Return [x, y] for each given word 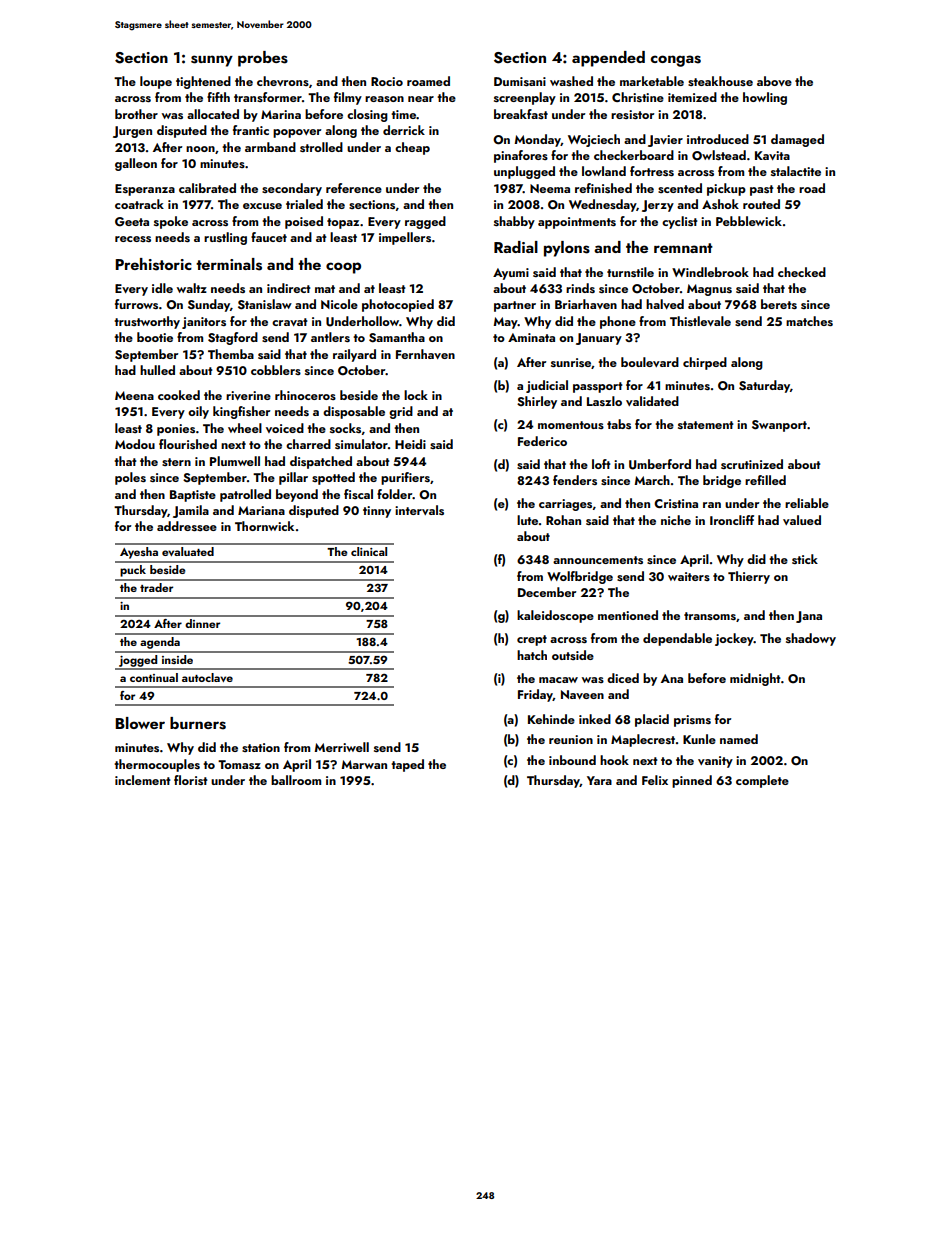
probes [263, 59]
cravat [289, 322]
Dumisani [520, 81]
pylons [567, 249]
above [774, 81]
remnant [683, 248]
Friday [535, 695]
